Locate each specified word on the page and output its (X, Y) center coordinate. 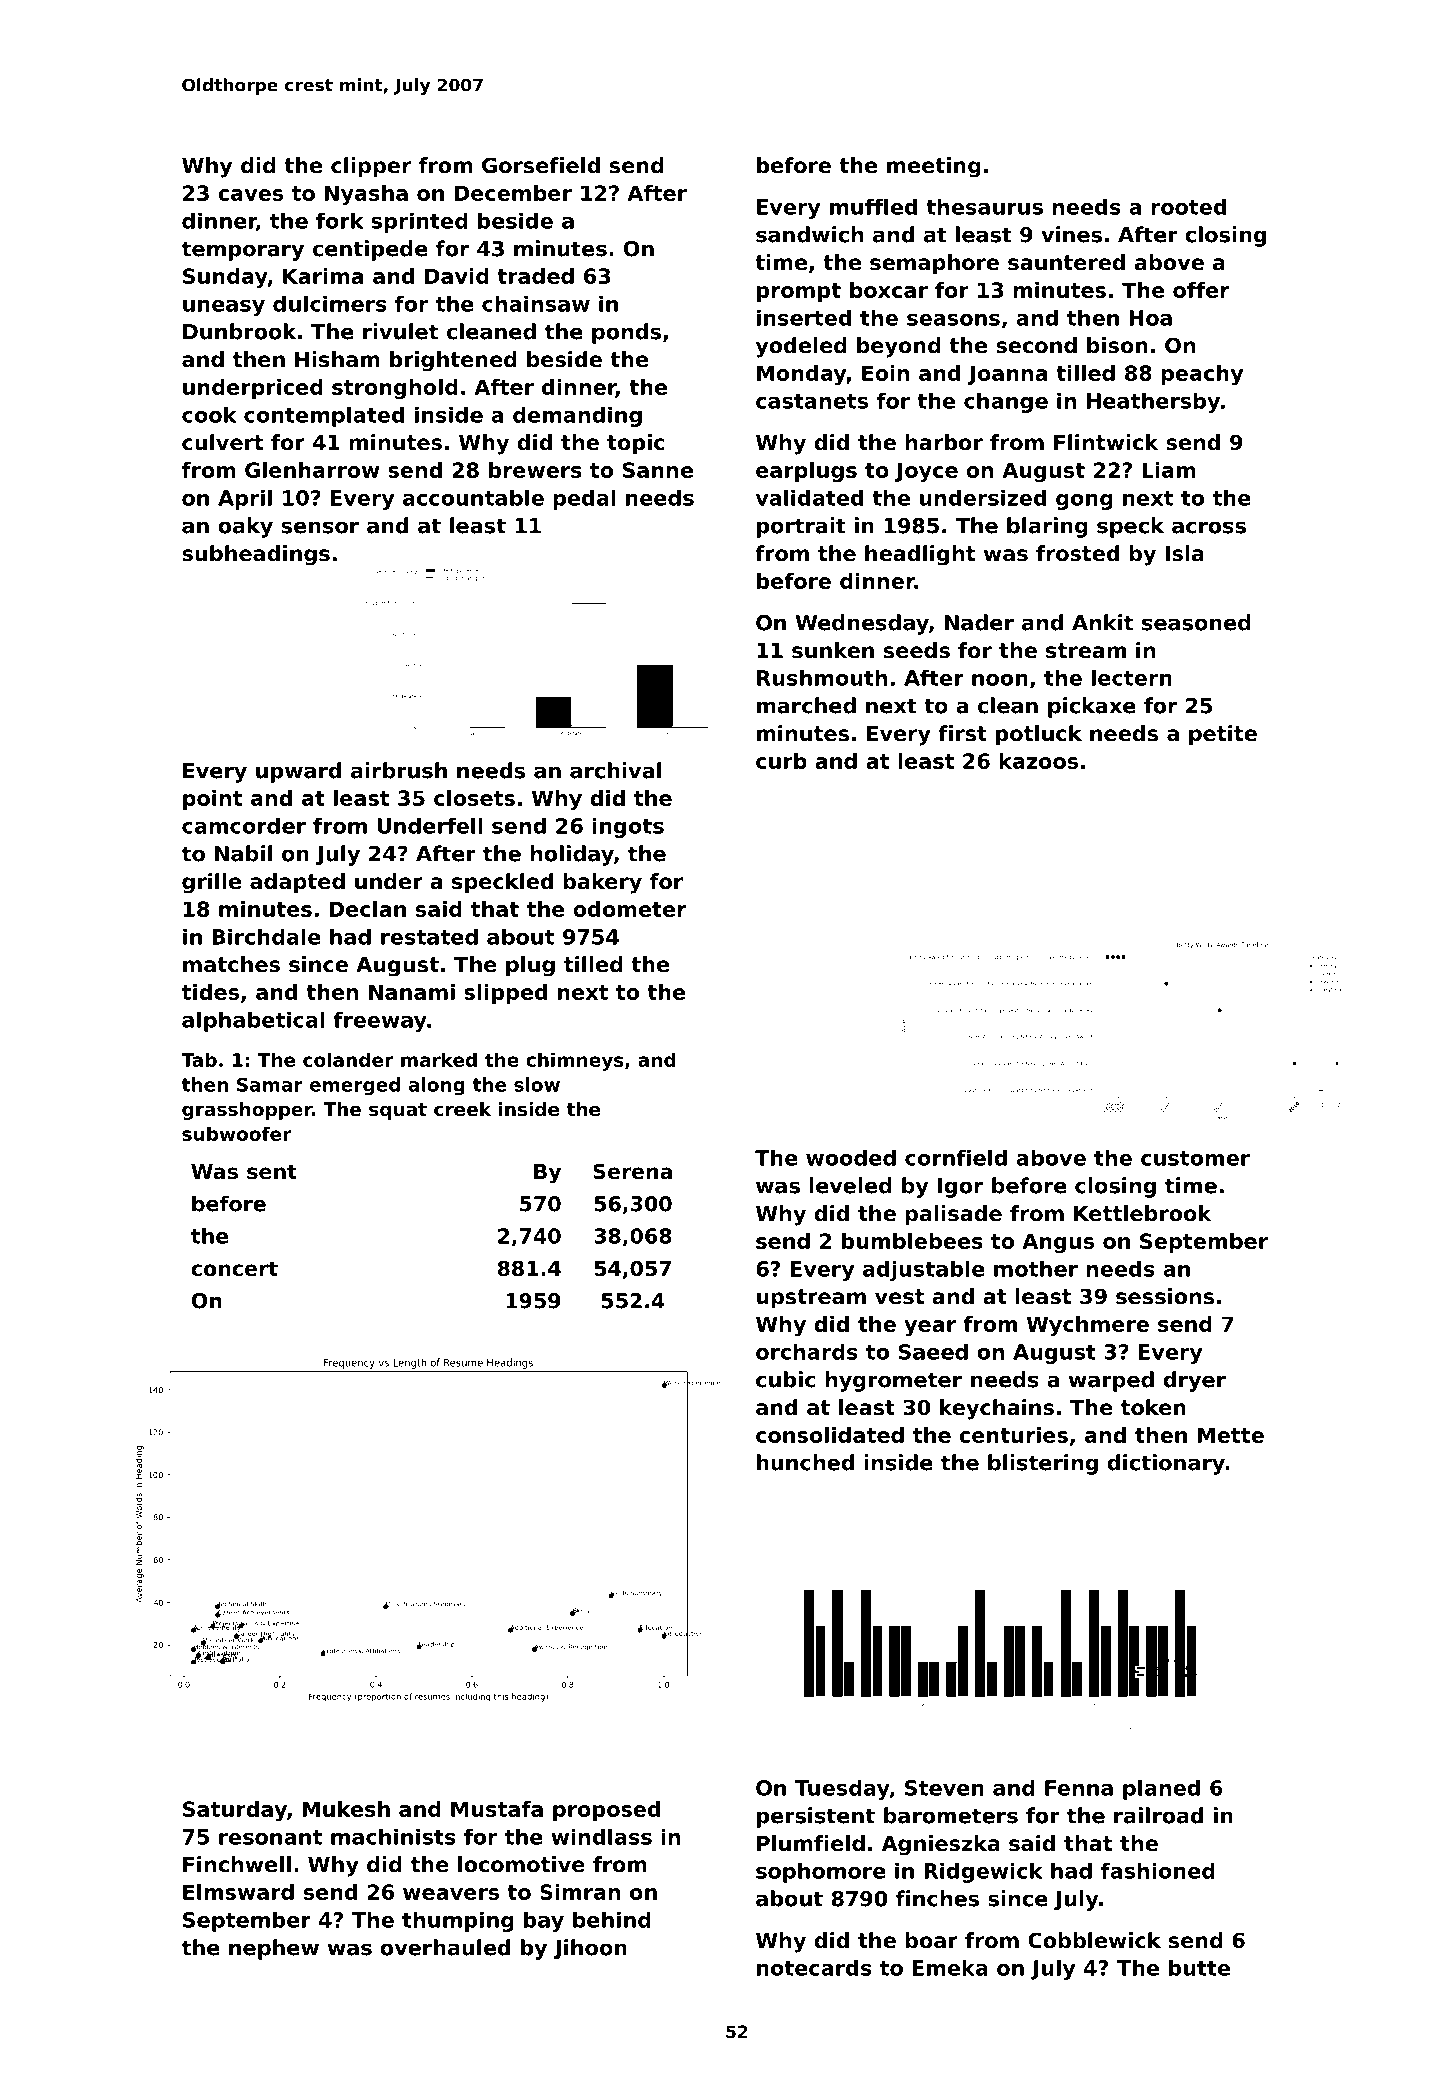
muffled (873, 207)
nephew (274, 1949)
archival (615, 770)
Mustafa (497, 1809)
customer (1195, 1158)
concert (234, 1269)
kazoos (1038, 761)
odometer (629, 909)
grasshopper (247, 1111)
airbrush (399, 770)
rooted (1188, 207)
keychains (997, 1409)
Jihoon (590, 1949)
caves (250, 195)
